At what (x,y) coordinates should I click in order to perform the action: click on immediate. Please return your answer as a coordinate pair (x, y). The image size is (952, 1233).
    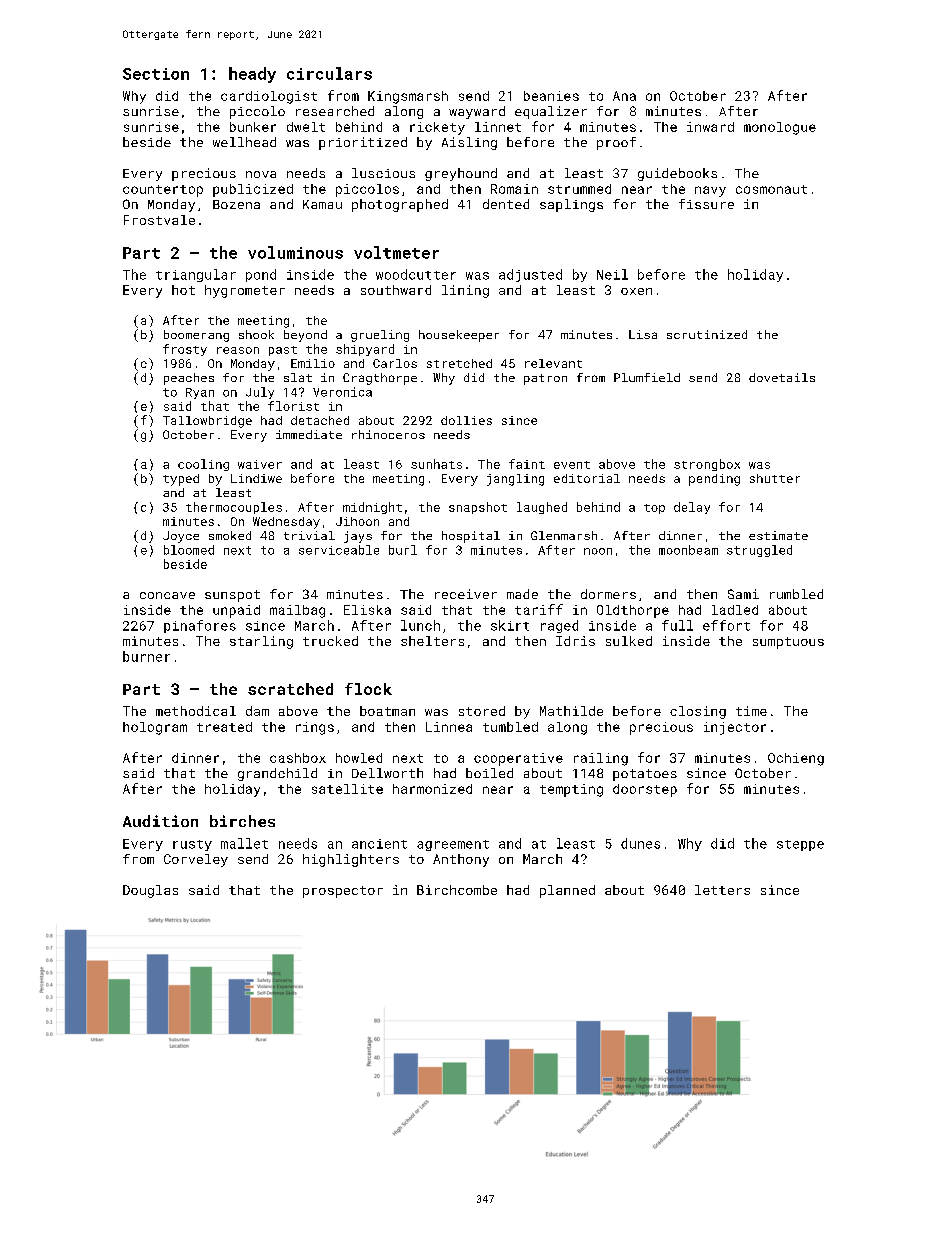
    Looking at the image, I should click on (309, 434).
